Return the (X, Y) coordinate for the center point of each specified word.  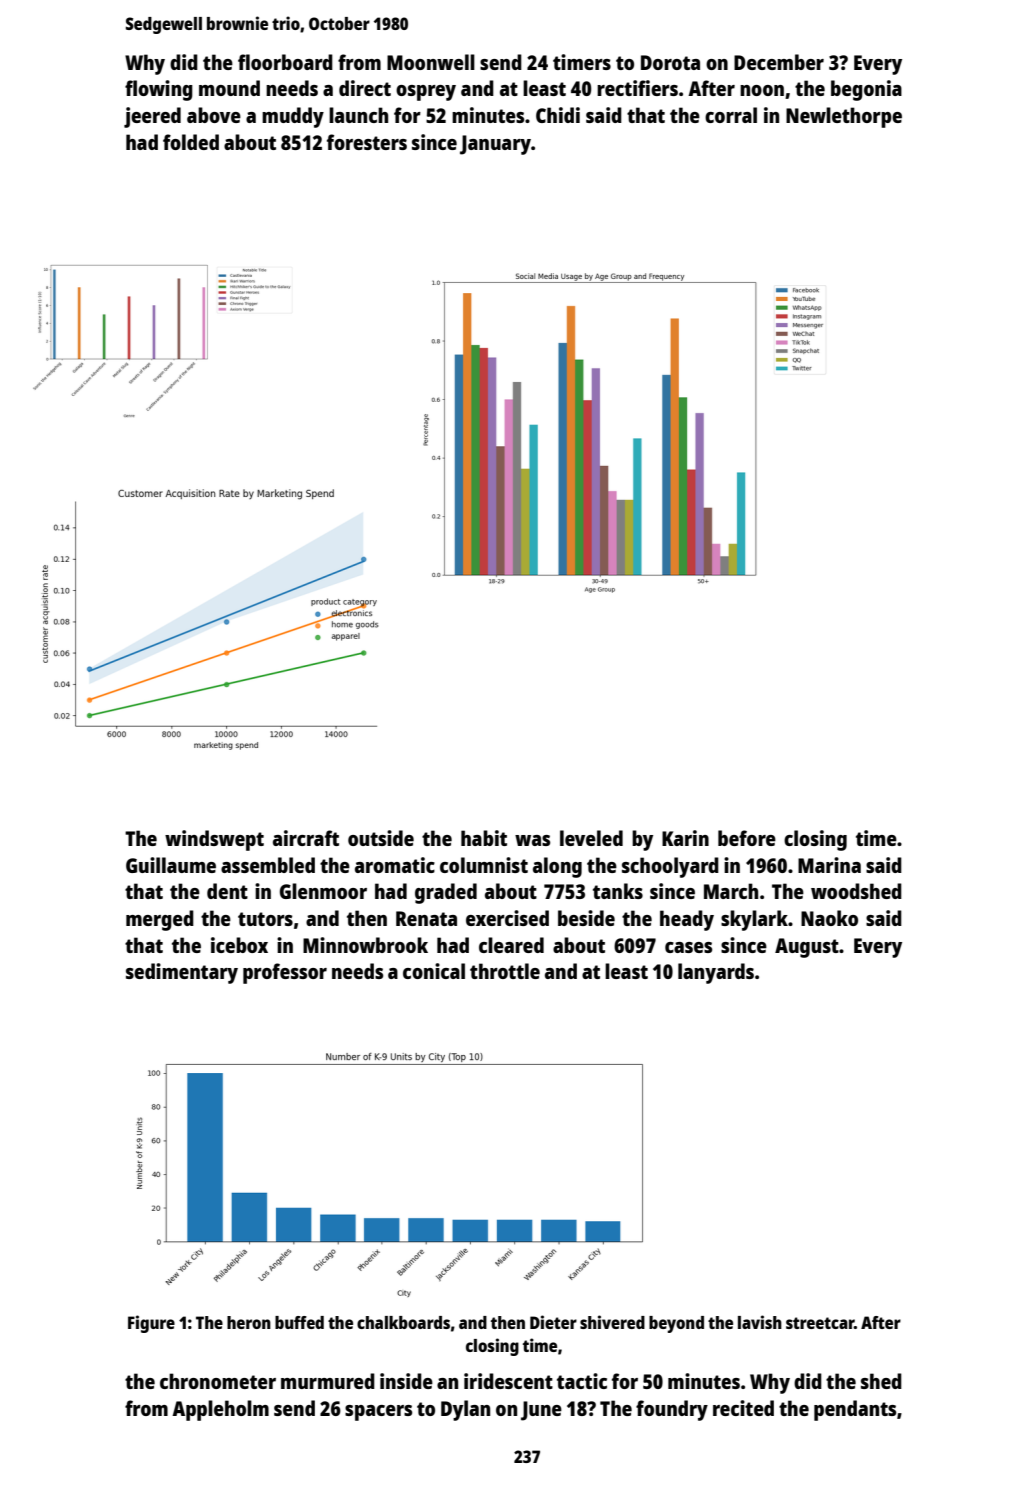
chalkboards (403, 1322)
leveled (591, 838)
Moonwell (431, 62)
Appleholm (220, 1410)
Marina (829, 865)
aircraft (306, 838)
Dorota (670, 62)
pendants (855, 1410)
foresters (367, 142)
